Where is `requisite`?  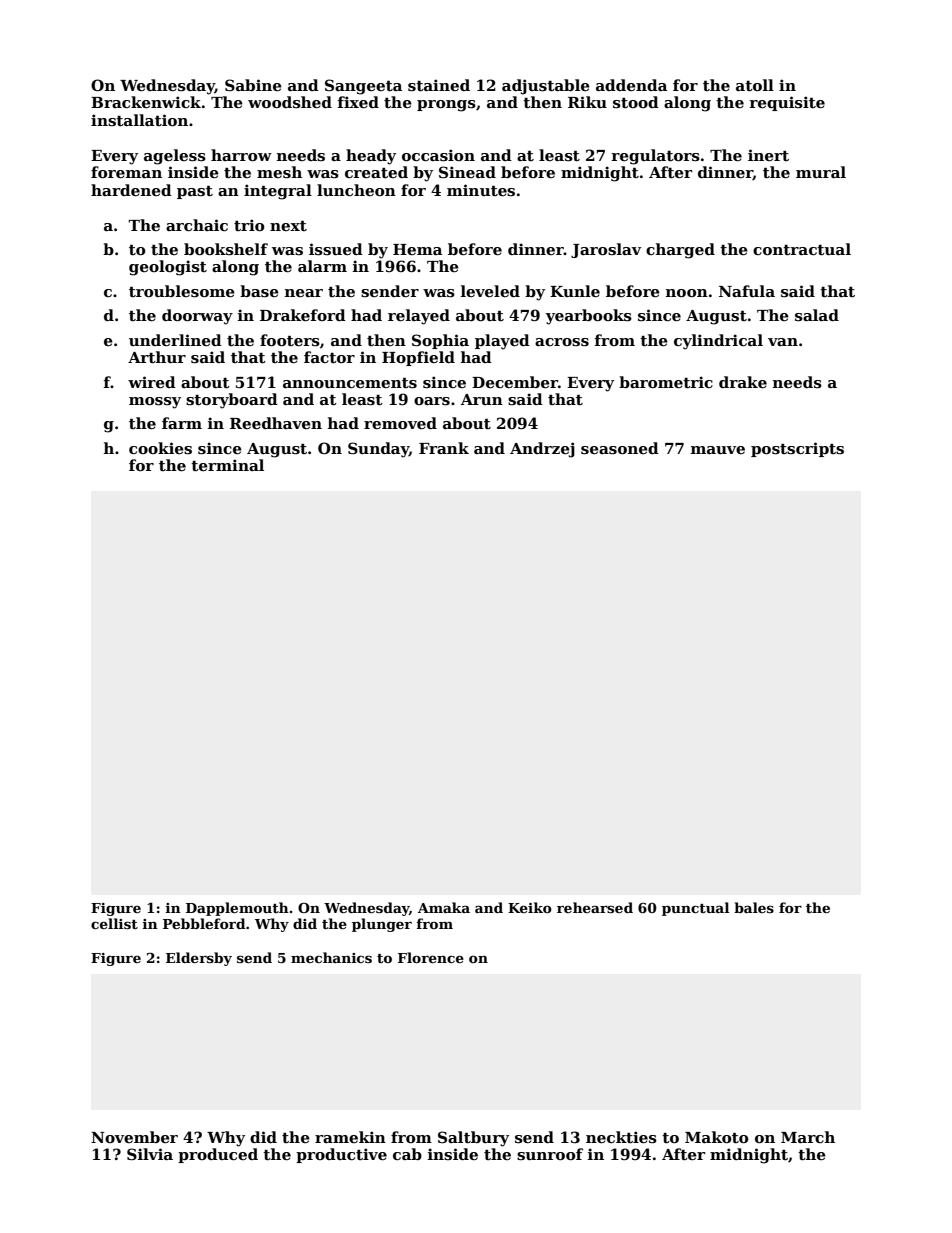
requisite is located at coordinates (787, 103).
